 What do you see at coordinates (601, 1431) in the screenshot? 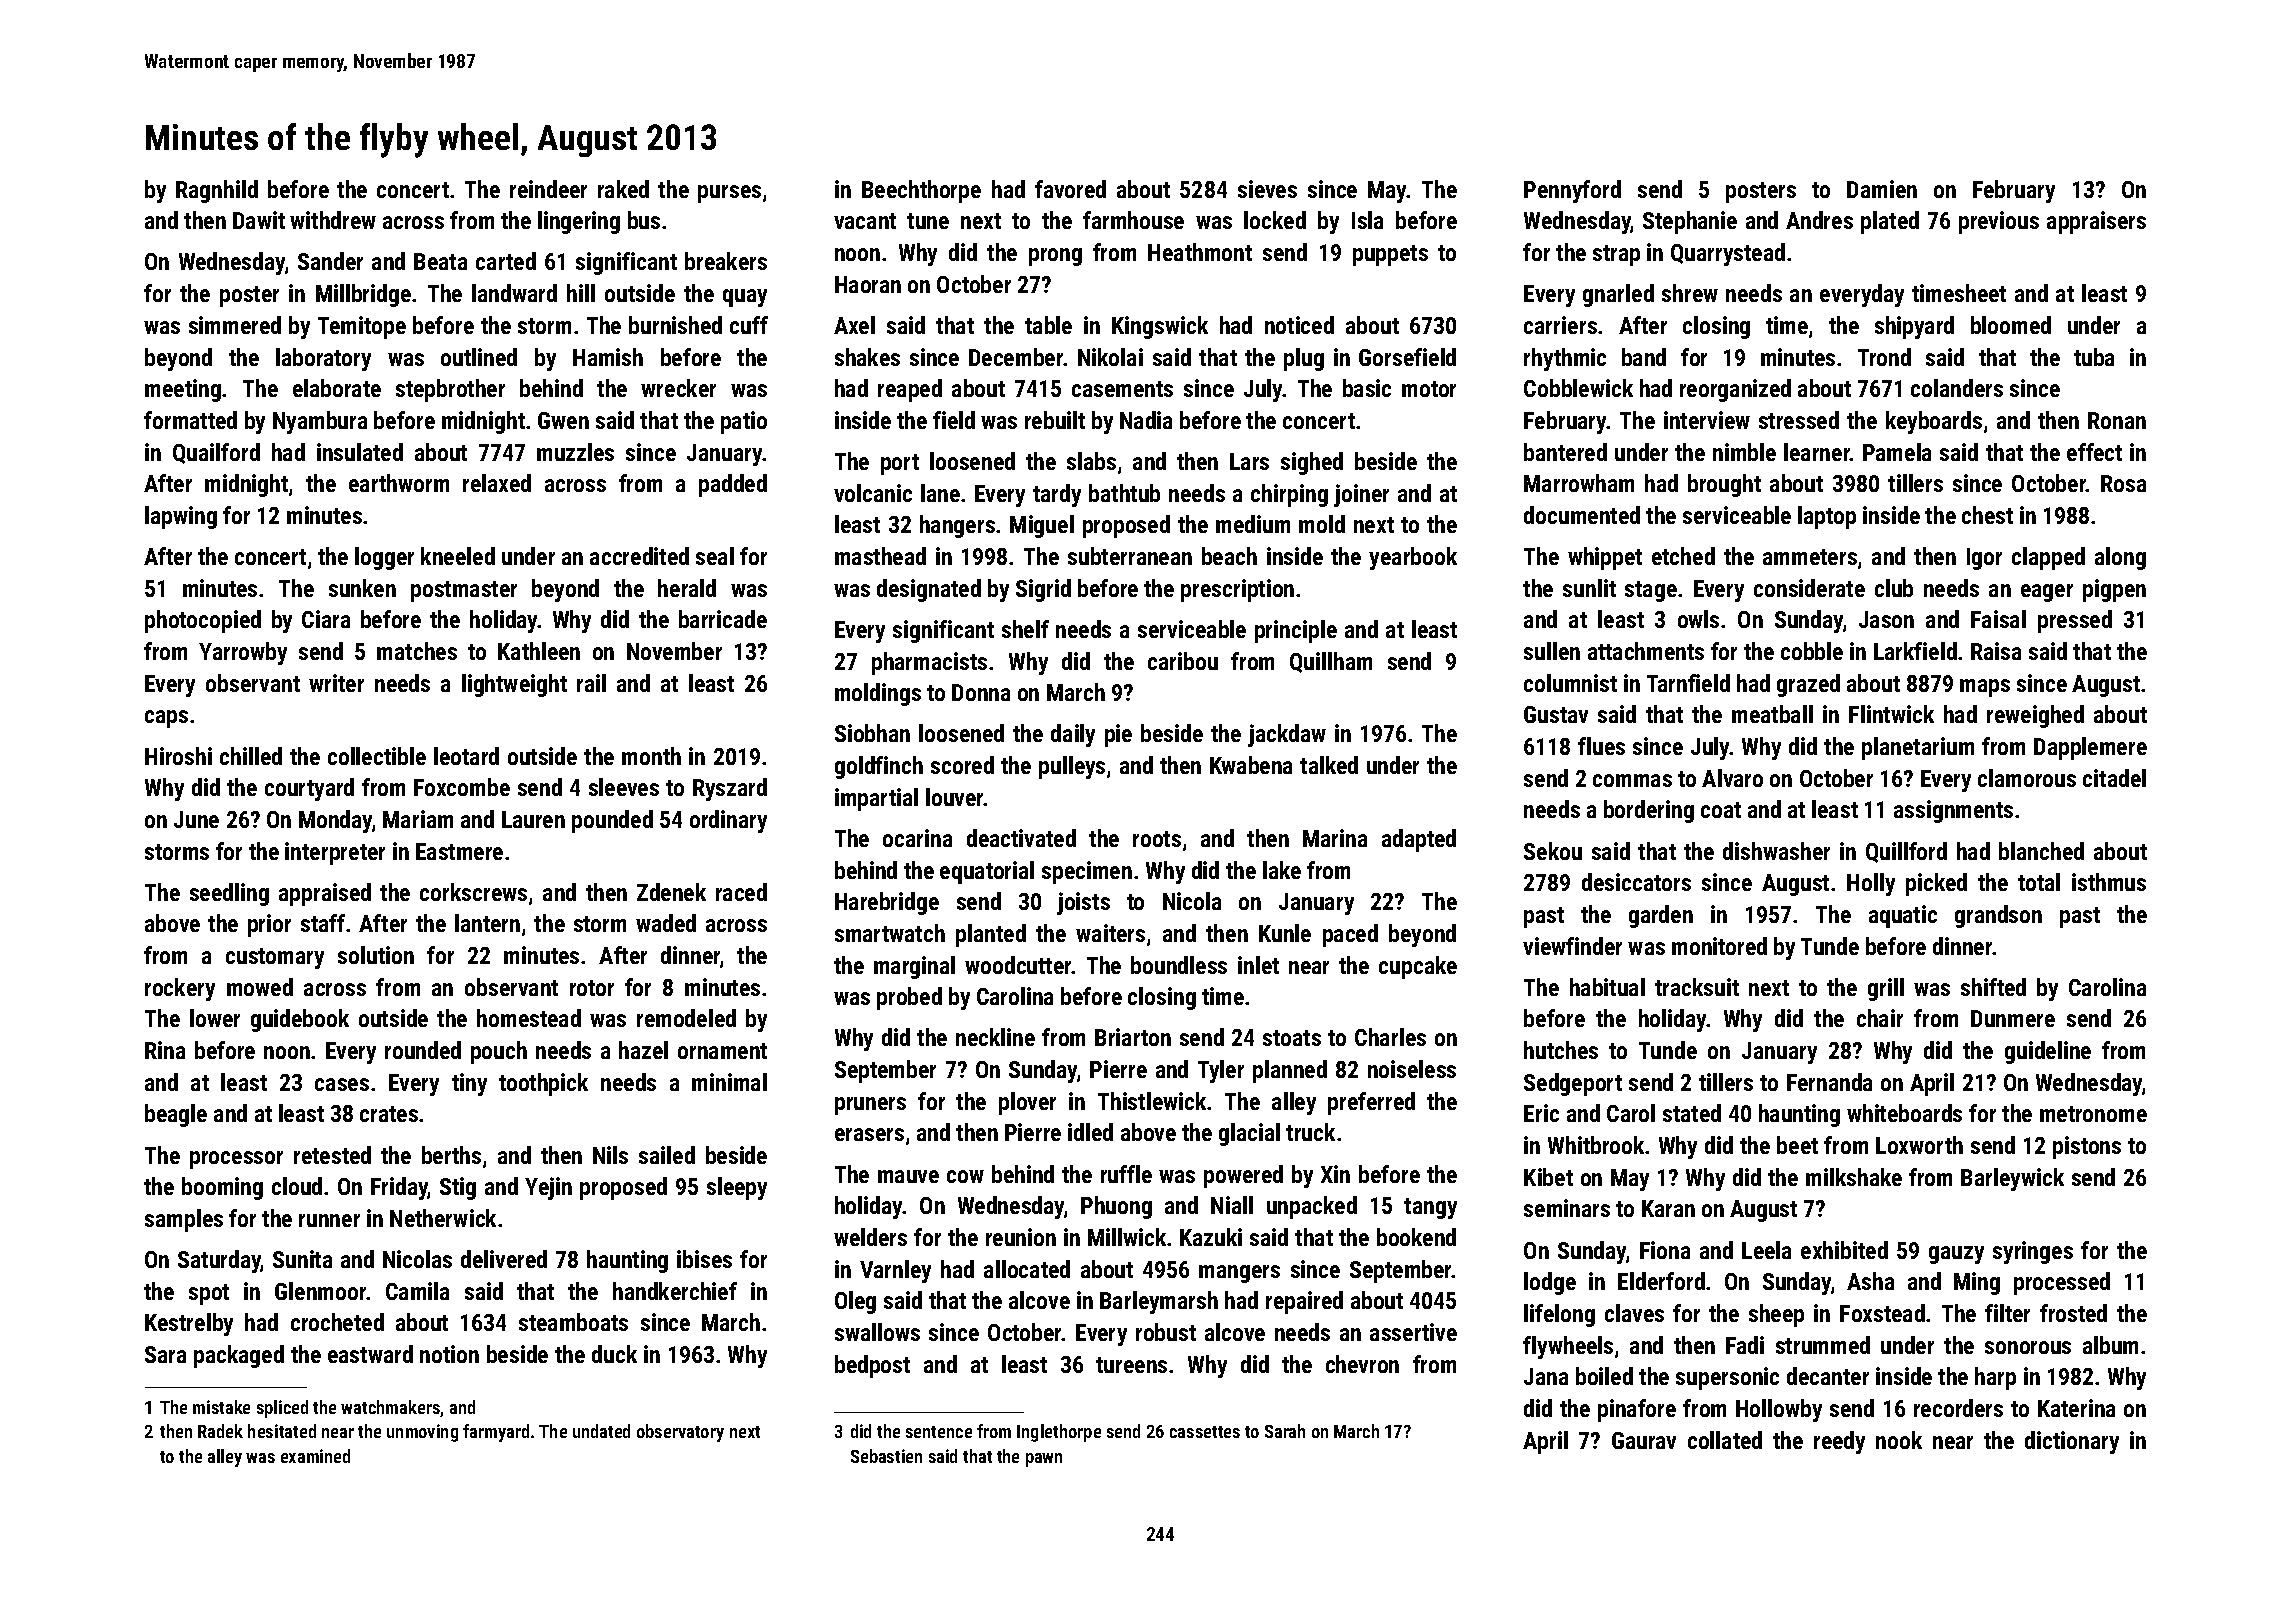
I see `undated` at bounding box center [601, 1431].
